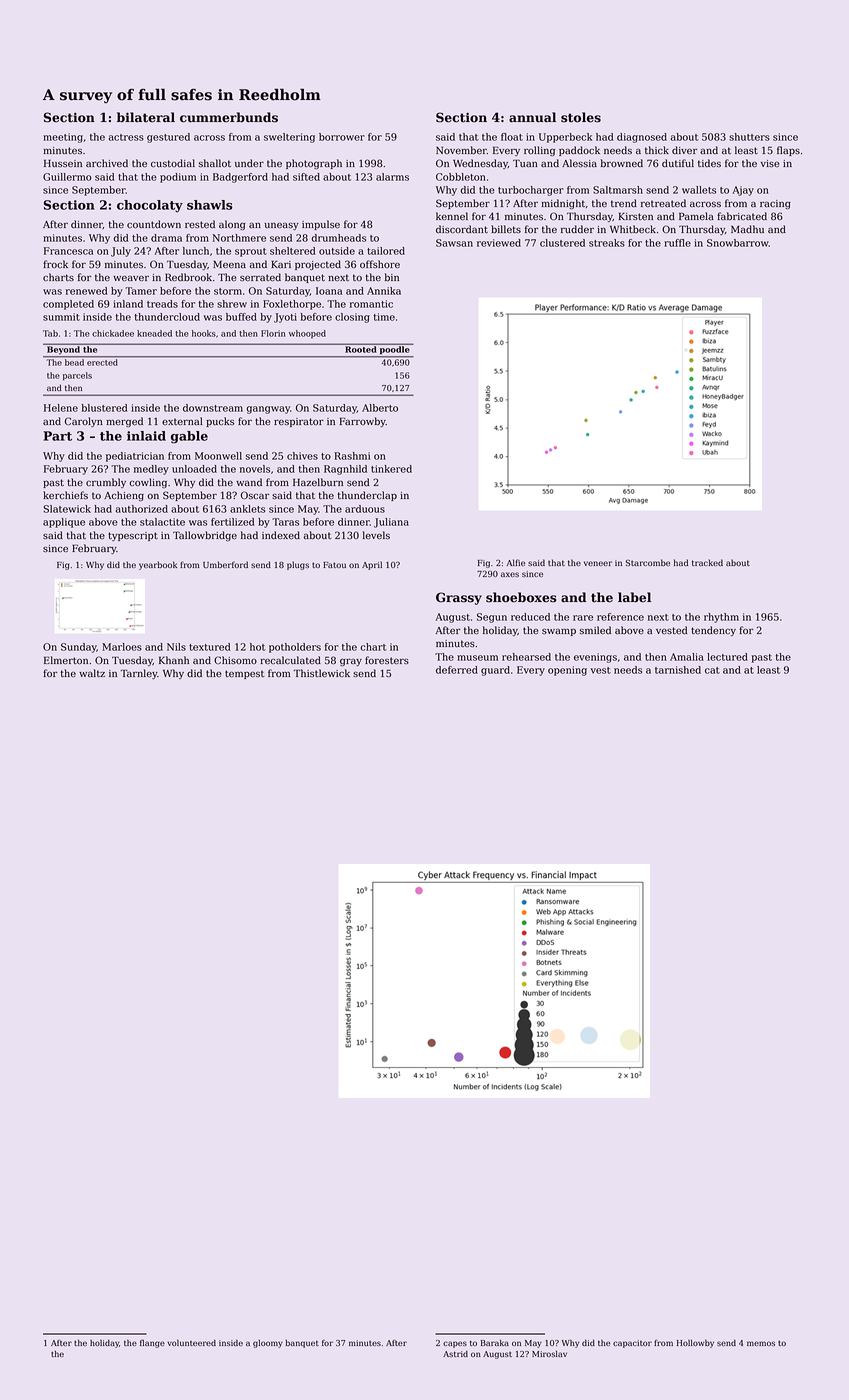  What do you see at coordinates (727, 657) in the screenshot?
I see `lectured` at bounding box center [727, 657].
